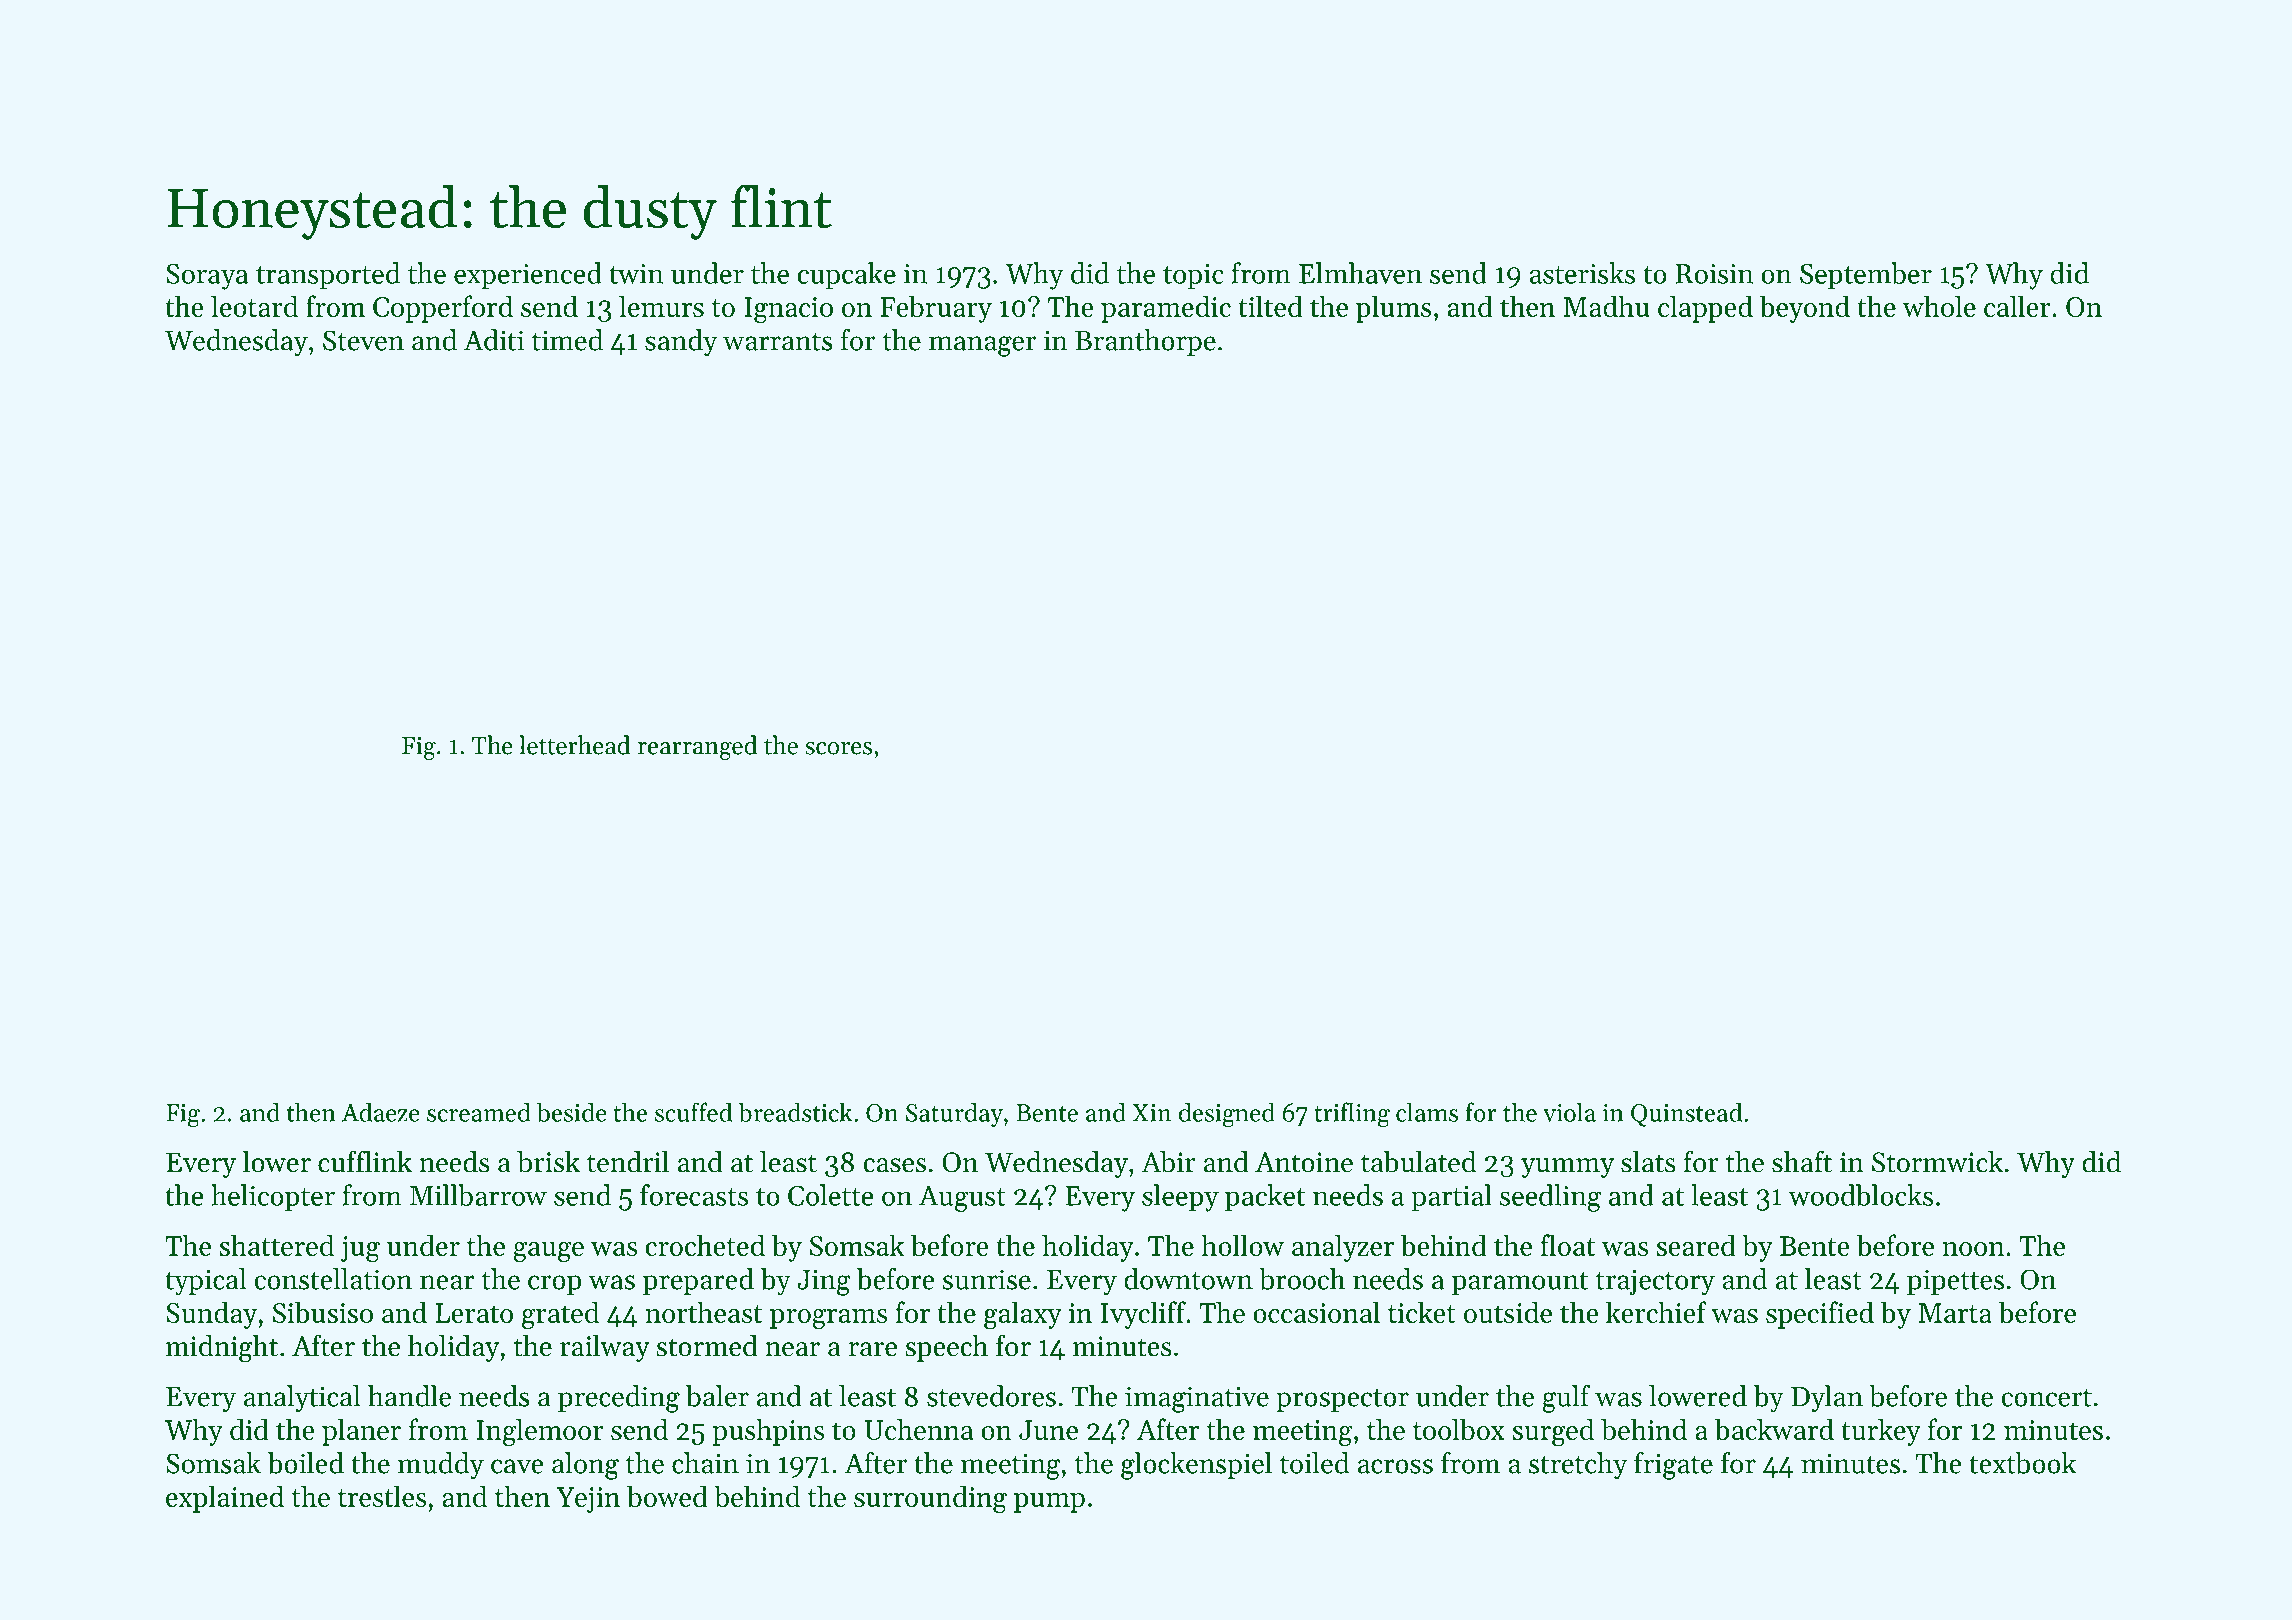  I want to click on explained, so click(225, 1499).
